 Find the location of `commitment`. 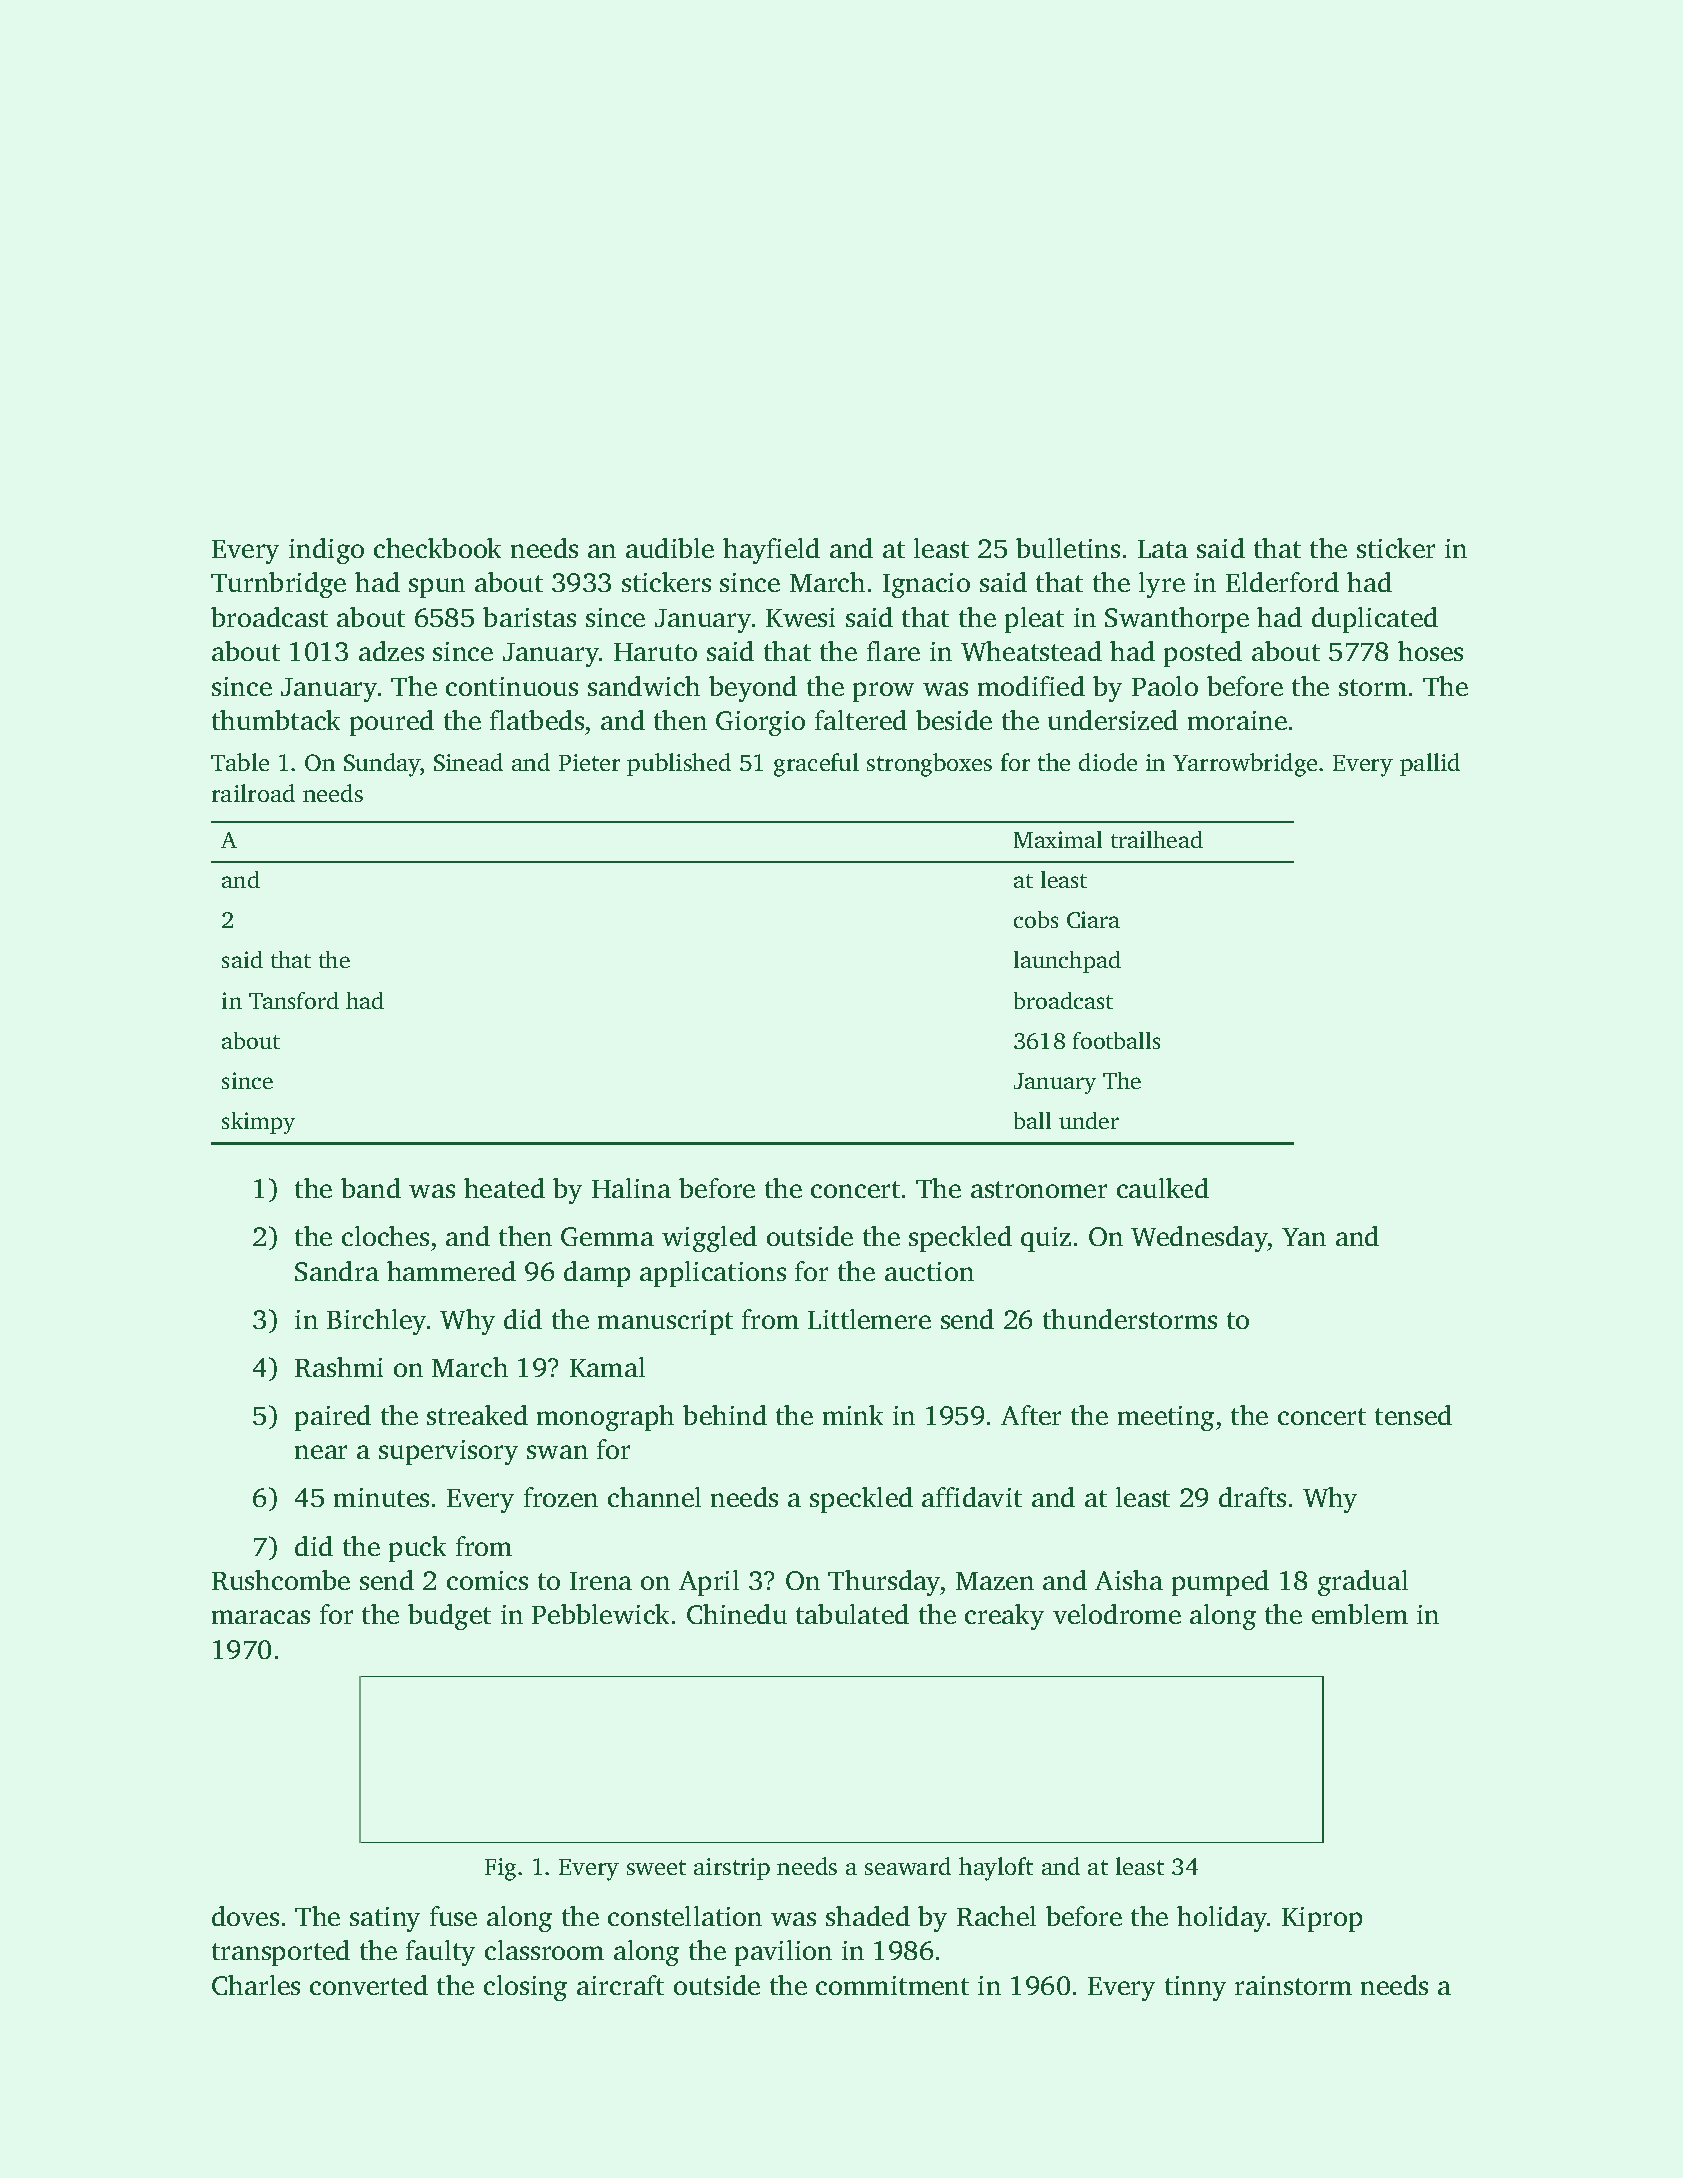

commitment is located at coordinates (892, 1985).
